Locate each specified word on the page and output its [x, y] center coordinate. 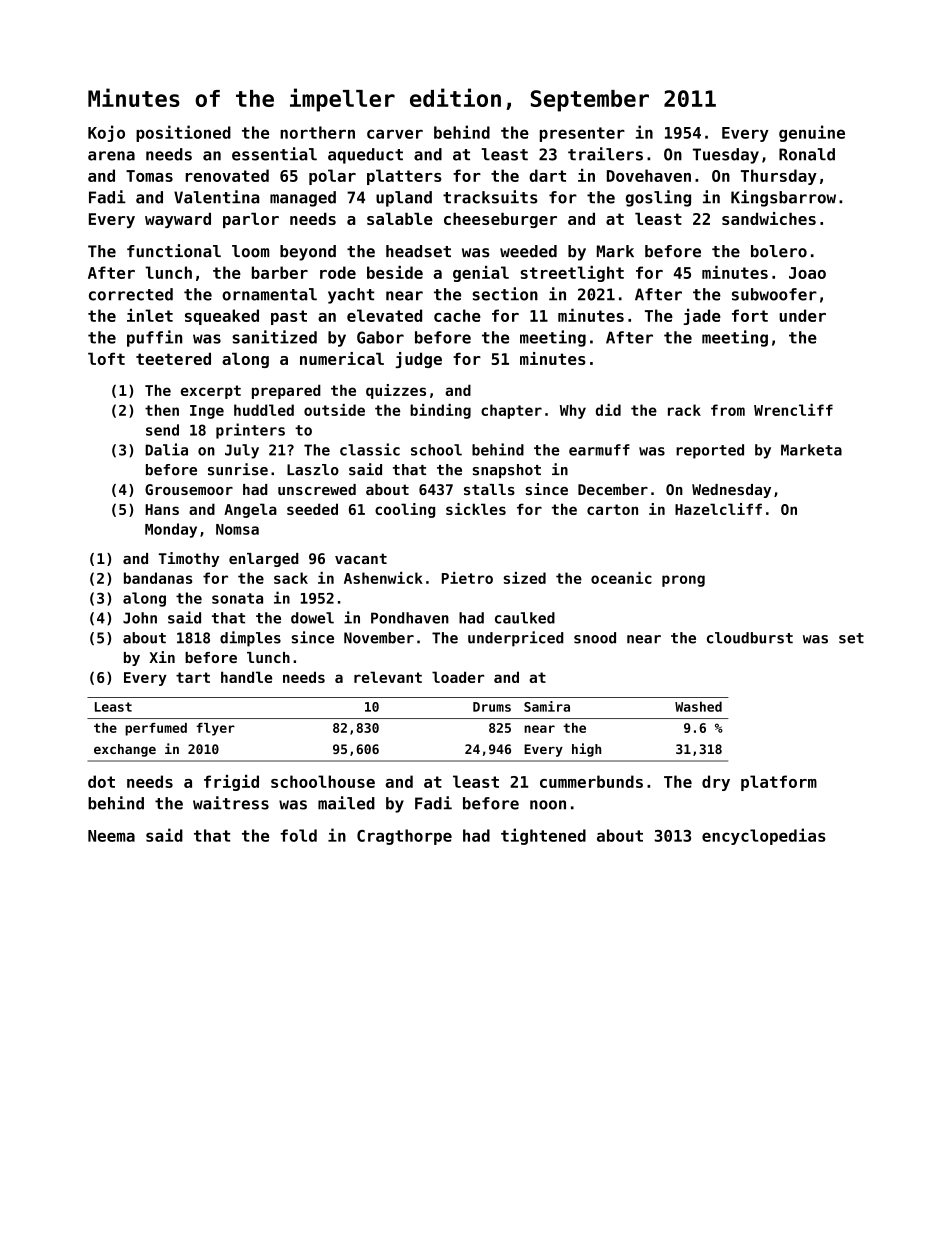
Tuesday [726, 156]
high [586, 750]
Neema [111, 836]
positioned [183, 133]
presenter [582, 134]
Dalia [166, 449]
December [613, 489]
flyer [215, 729]
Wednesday [731, 491]
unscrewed [317, 489]
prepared [286, 391]
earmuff [599, 450]
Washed [698, 706]
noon [548, 805]
